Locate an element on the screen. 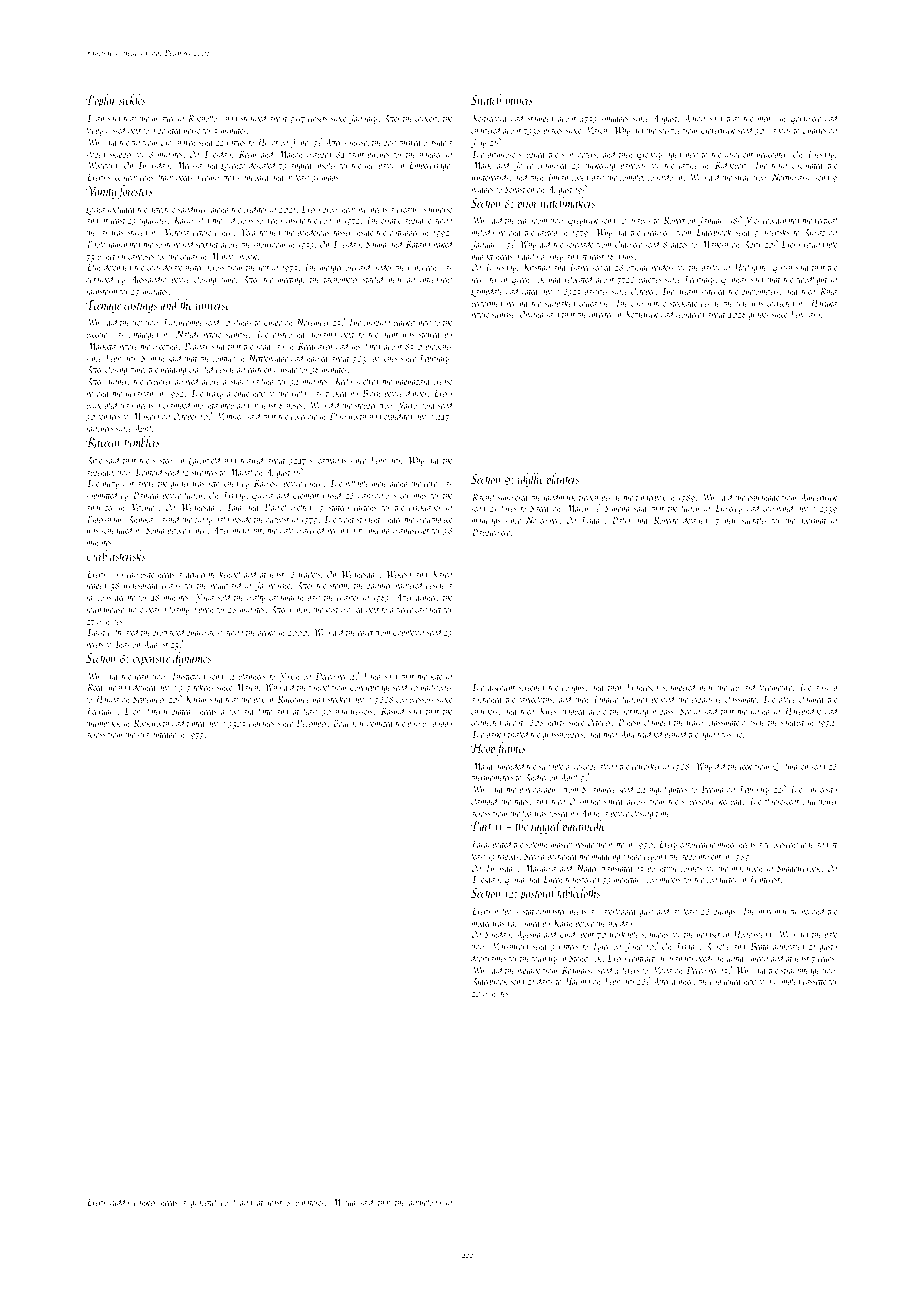 This screenshot has height=1308, width=924. thumbtack is located at coordinates (103, 723).
